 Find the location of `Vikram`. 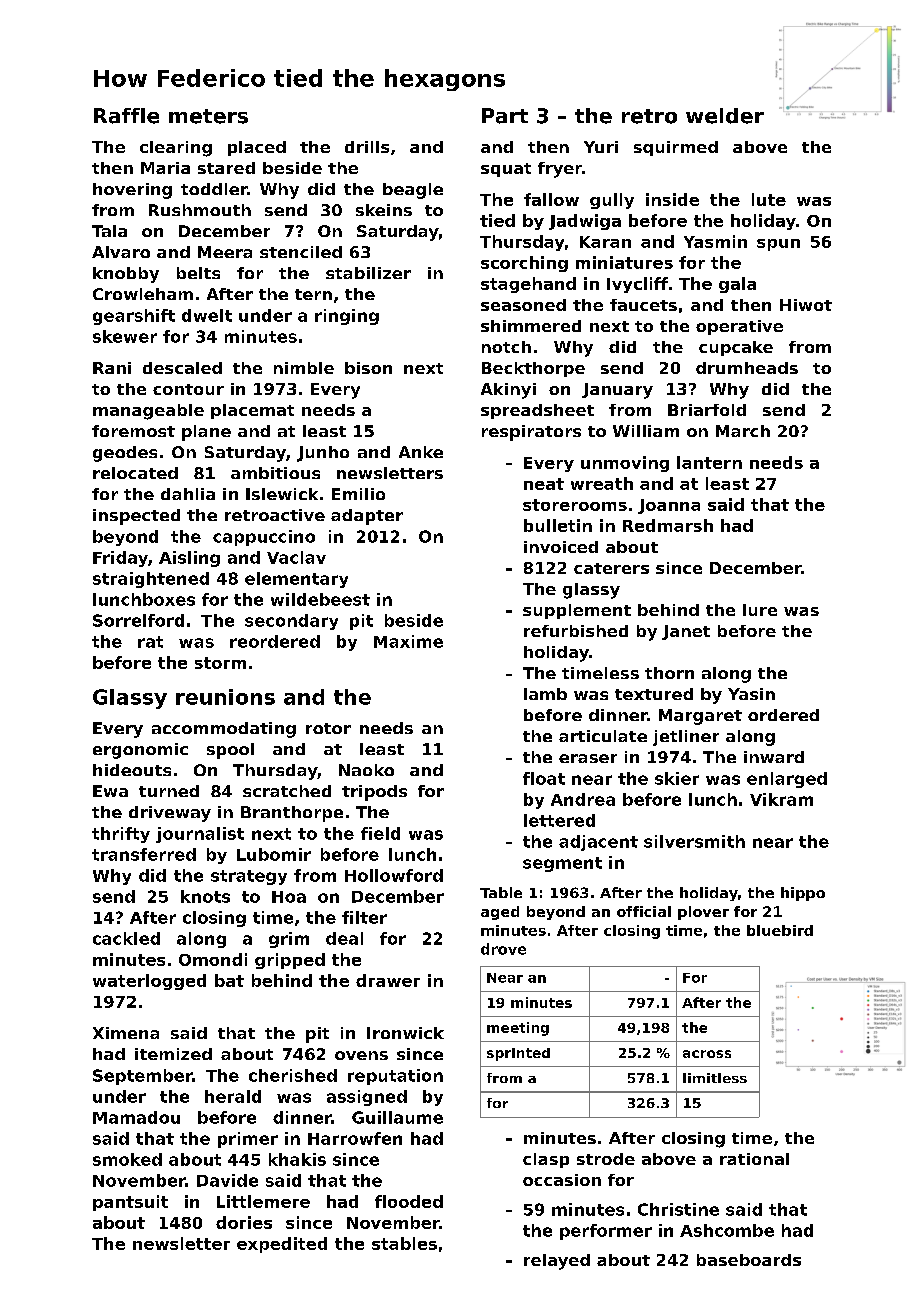

Vikram is located at coordinates (781, 799).
